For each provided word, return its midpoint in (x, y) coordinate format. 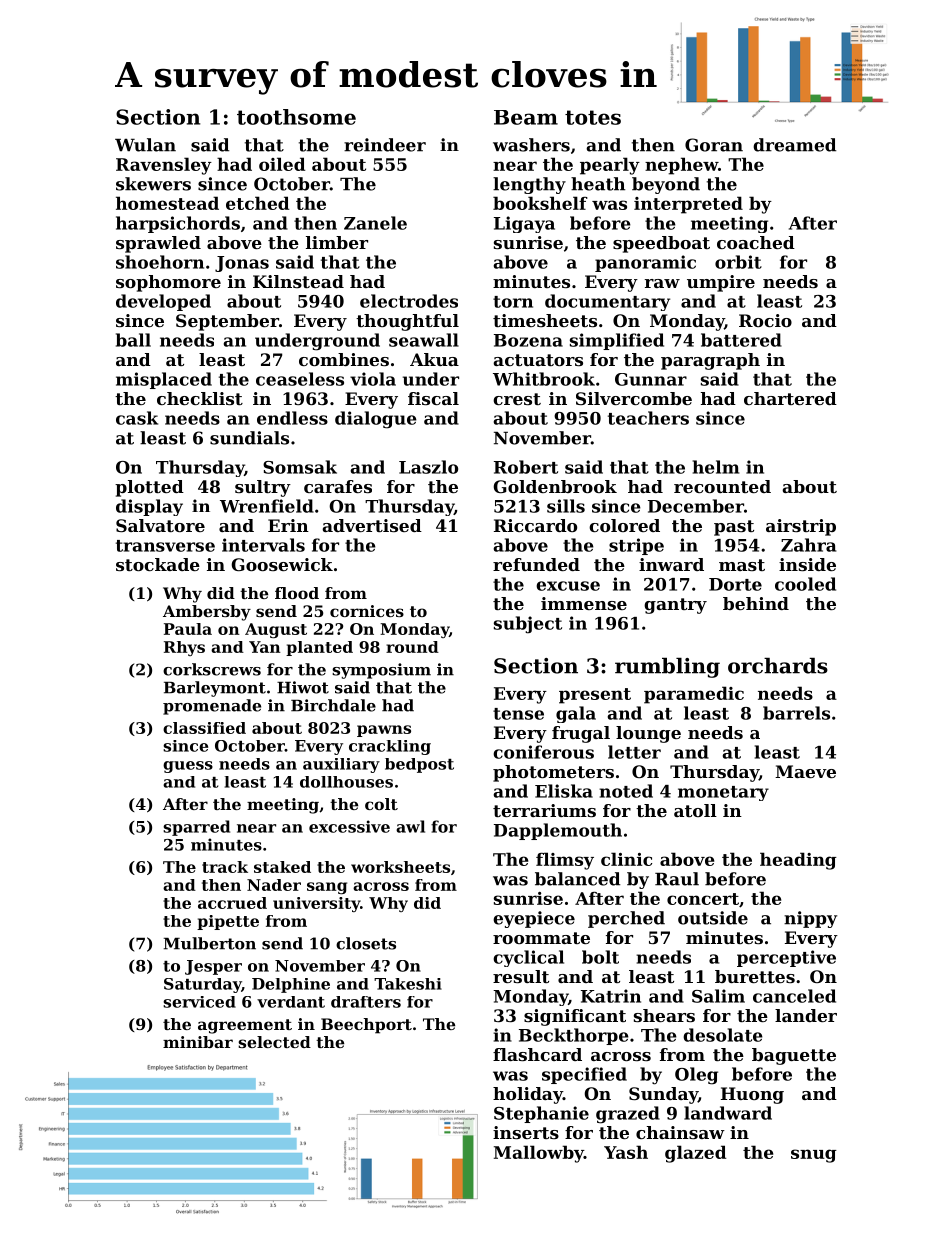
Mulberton (210, 943)
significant (575, 1017)
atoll (695, 810)
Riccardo (535, 525)
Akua (434, 359)
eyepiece (534, 919)
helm (716, 467)
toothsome (296, 117)
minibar (198, 1042)
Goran (714, 145)
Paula (188, 629)
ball (133, 340)
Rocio (765, 320)
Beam (526, 117)
